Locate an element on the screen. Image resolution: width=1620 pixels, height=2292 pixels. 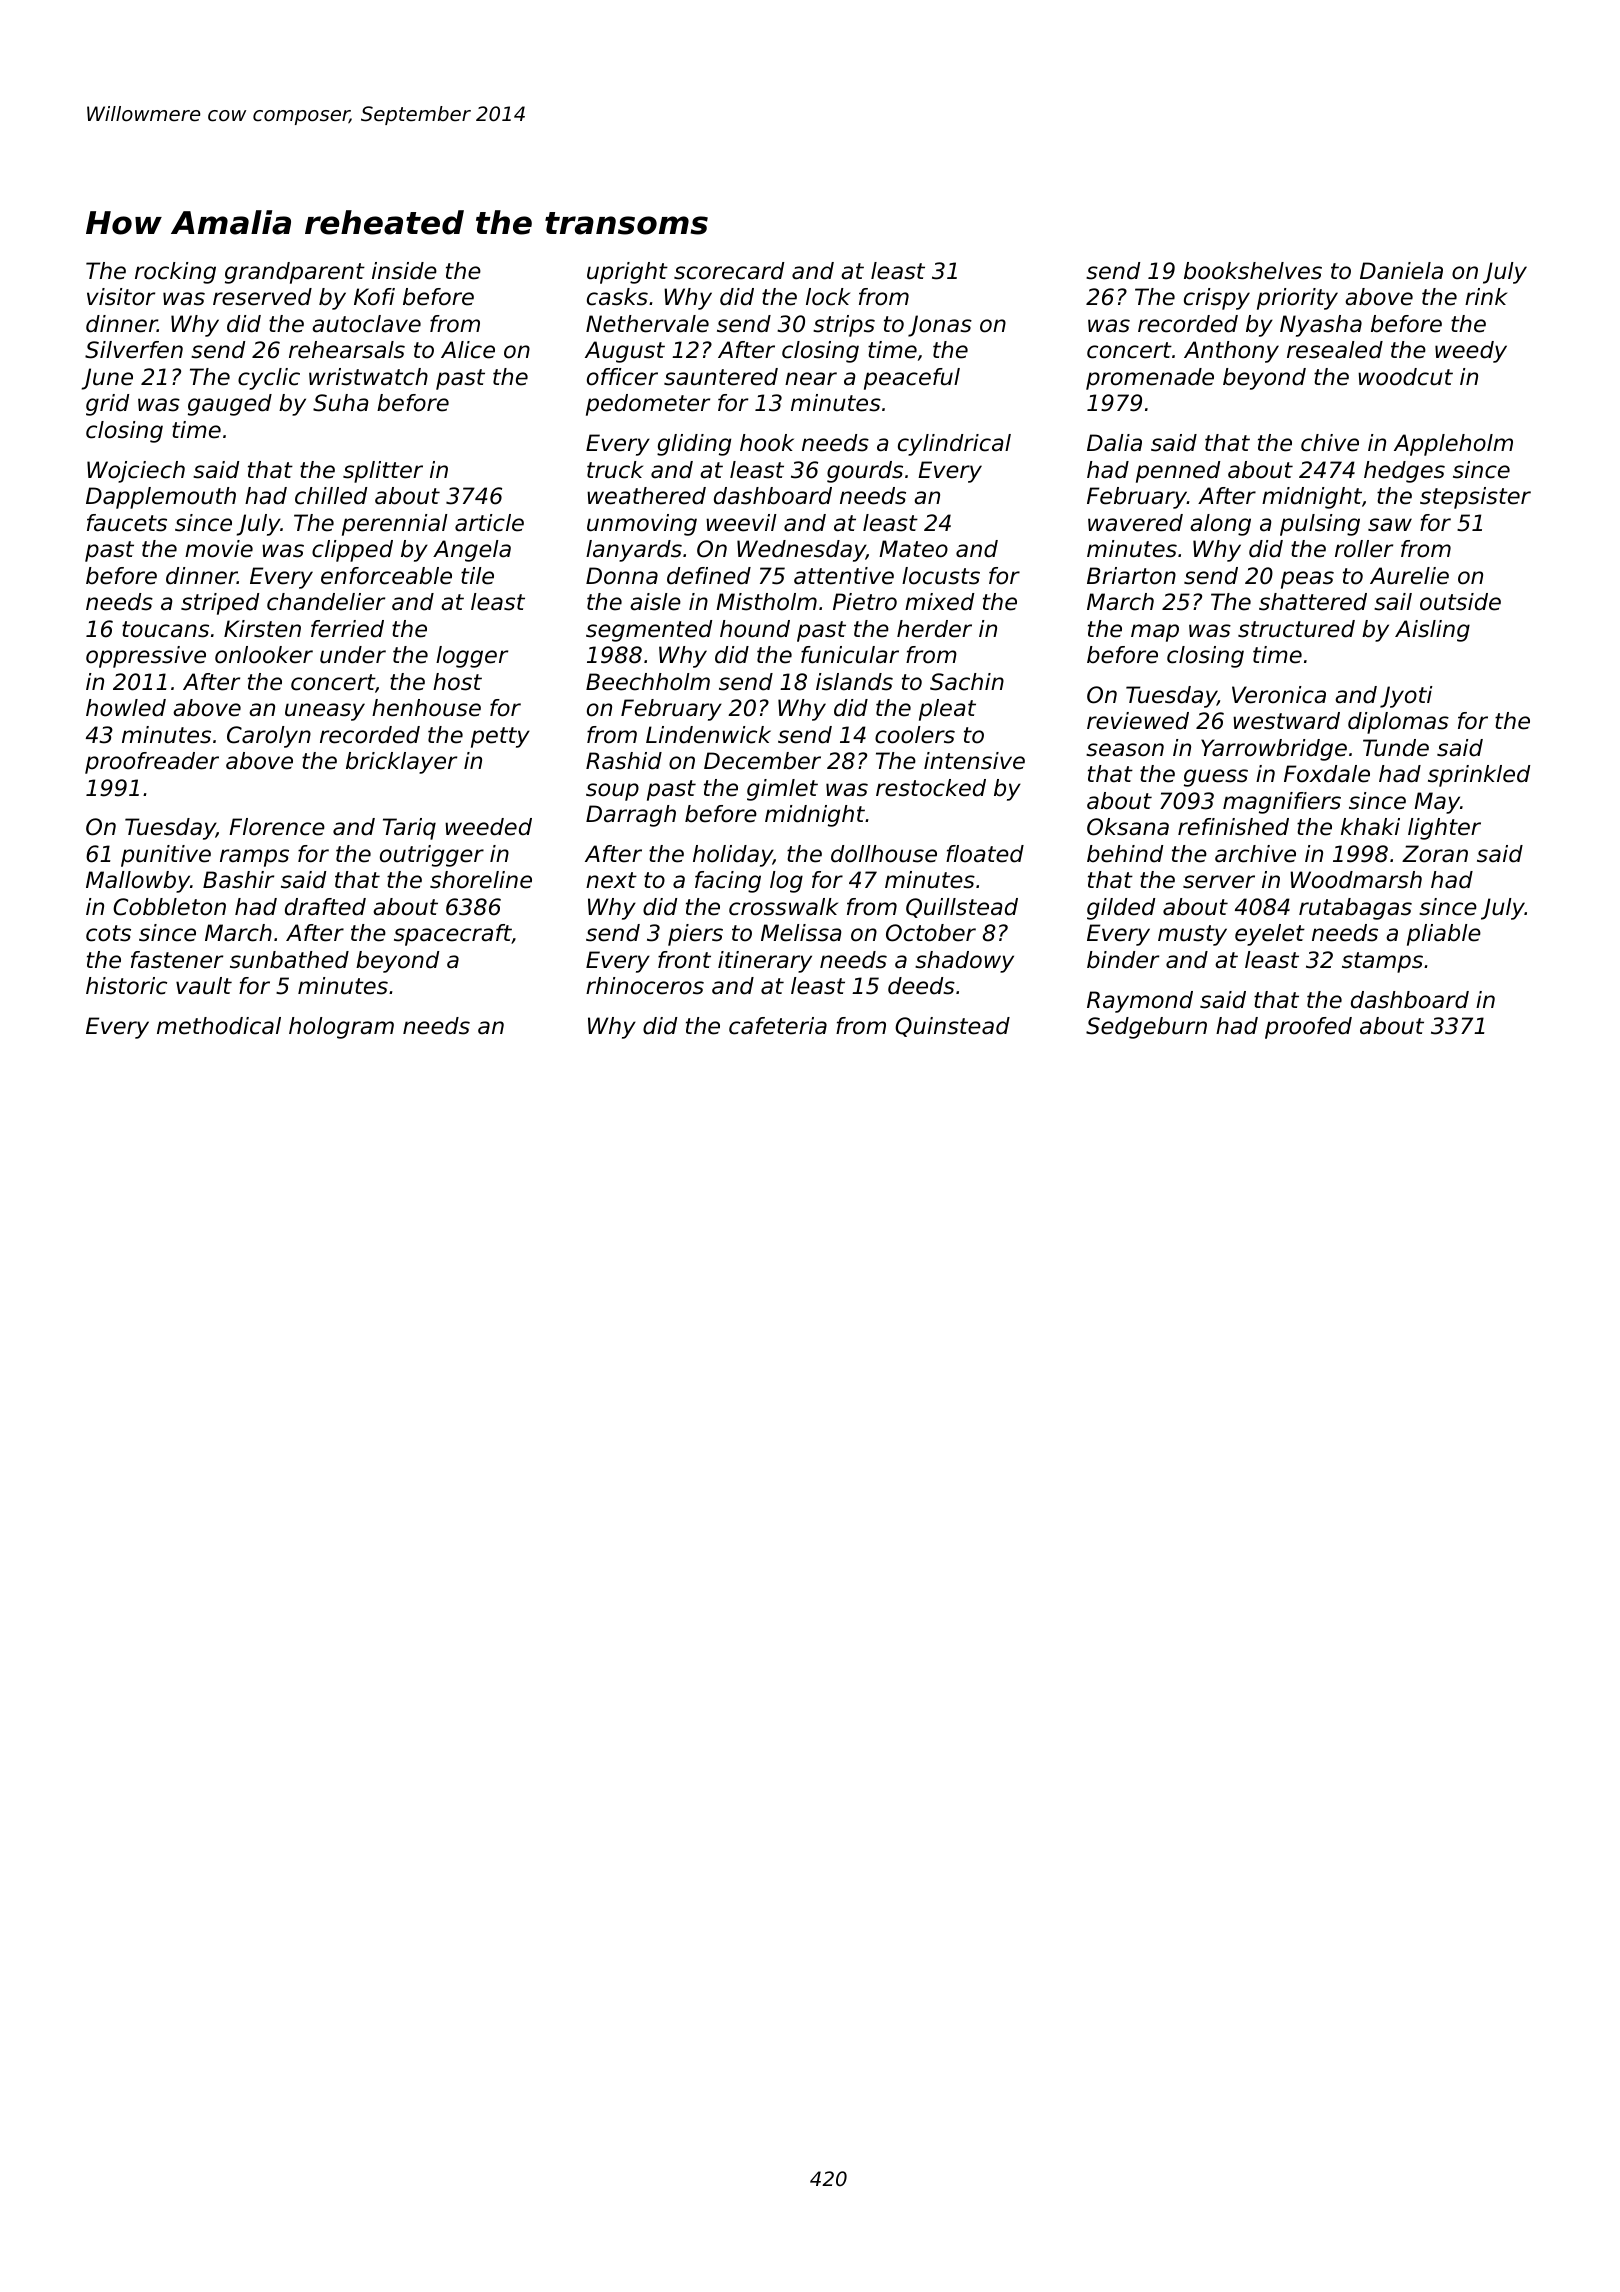
scorecard is located at coordinates (729, 271).
